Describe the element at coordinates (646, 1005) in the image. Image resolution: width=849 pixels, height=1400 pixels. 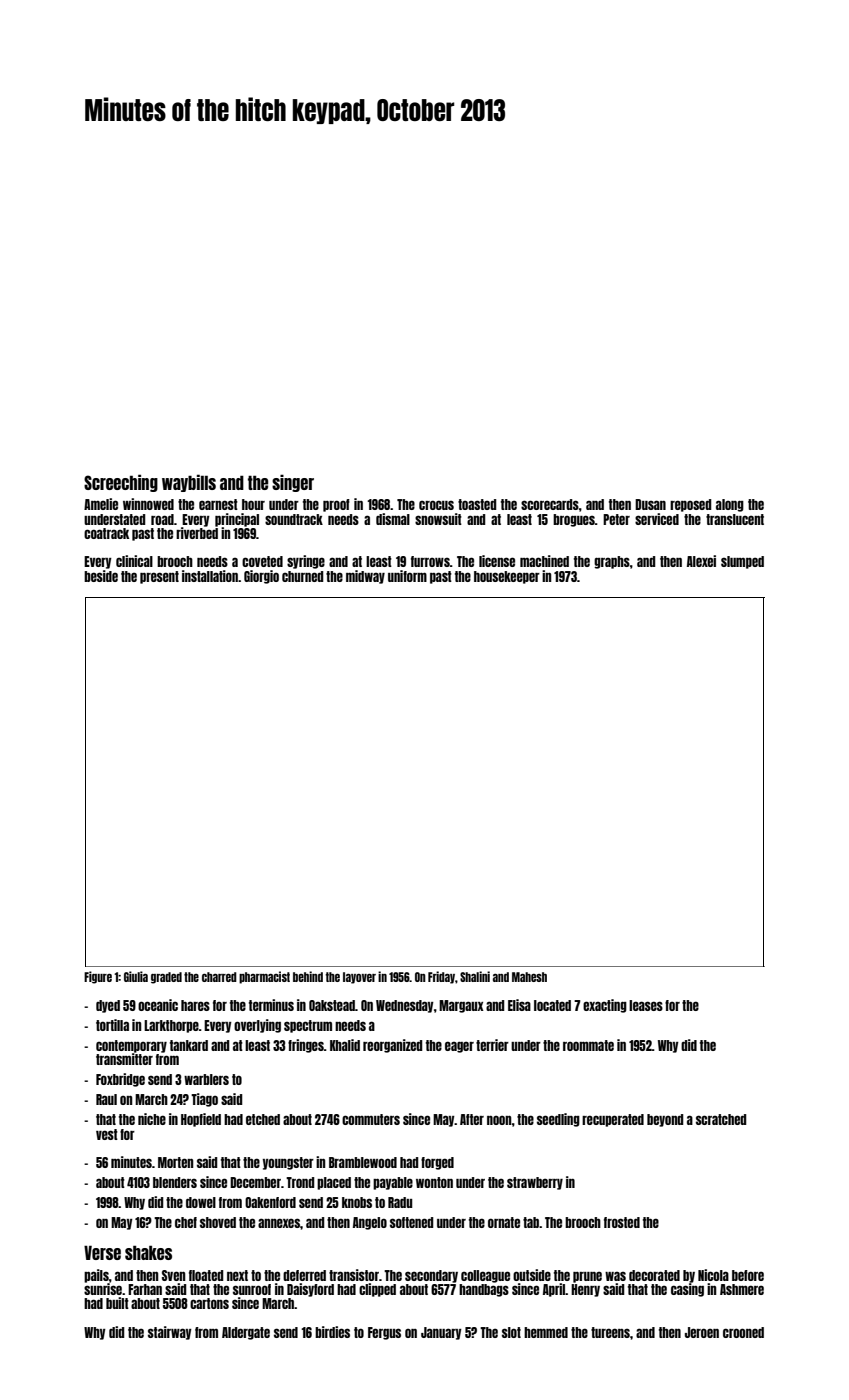
I see `leases` at that location.
